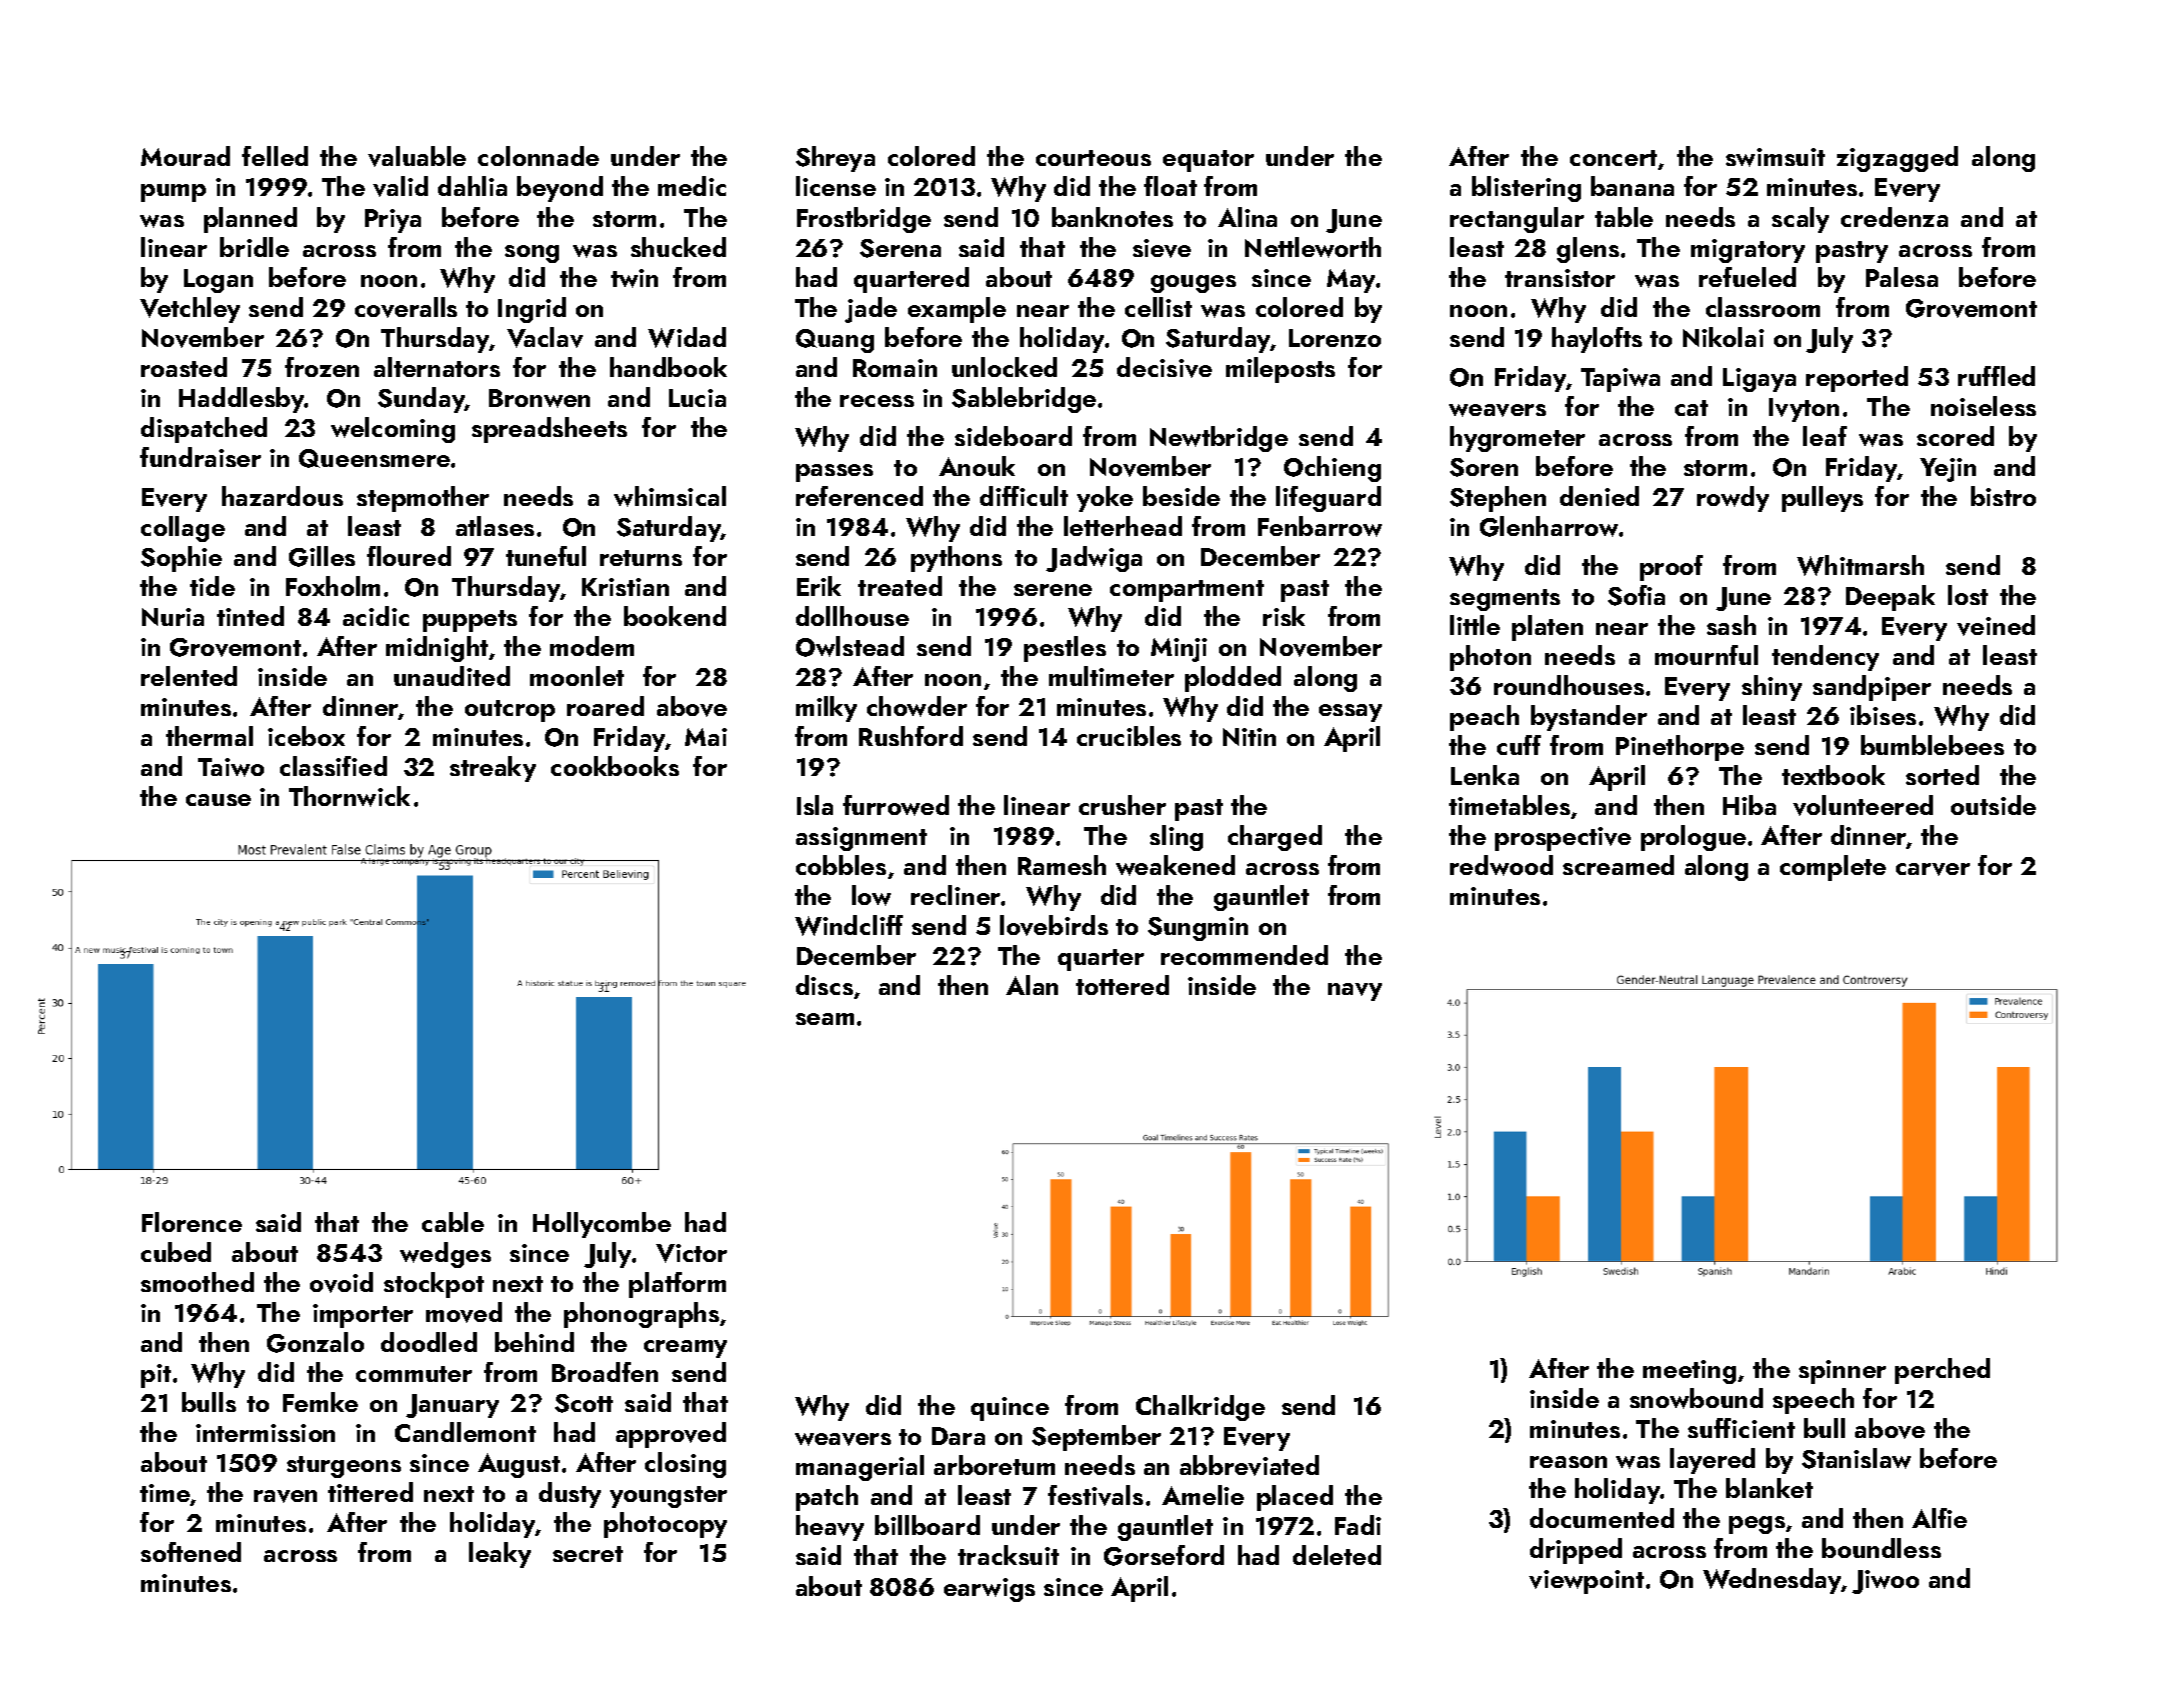  Describe the element at coordinates (1062, 865) in the screenshot. I see `Ramesh` at that location.
